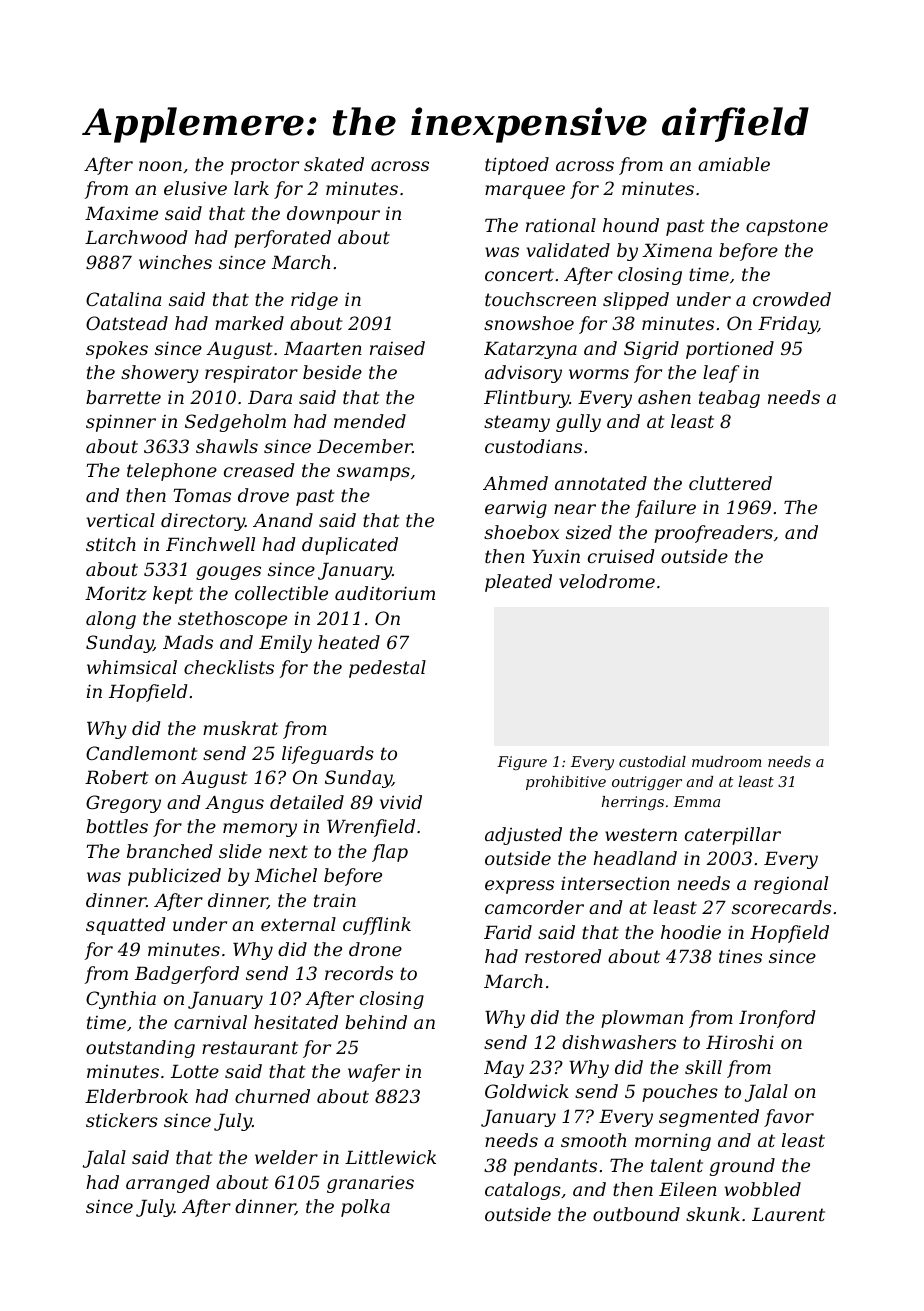 The image size is (924, 1311). Describe the element at coordinates (696, 801) in the page. I see `Emma` at that location.
